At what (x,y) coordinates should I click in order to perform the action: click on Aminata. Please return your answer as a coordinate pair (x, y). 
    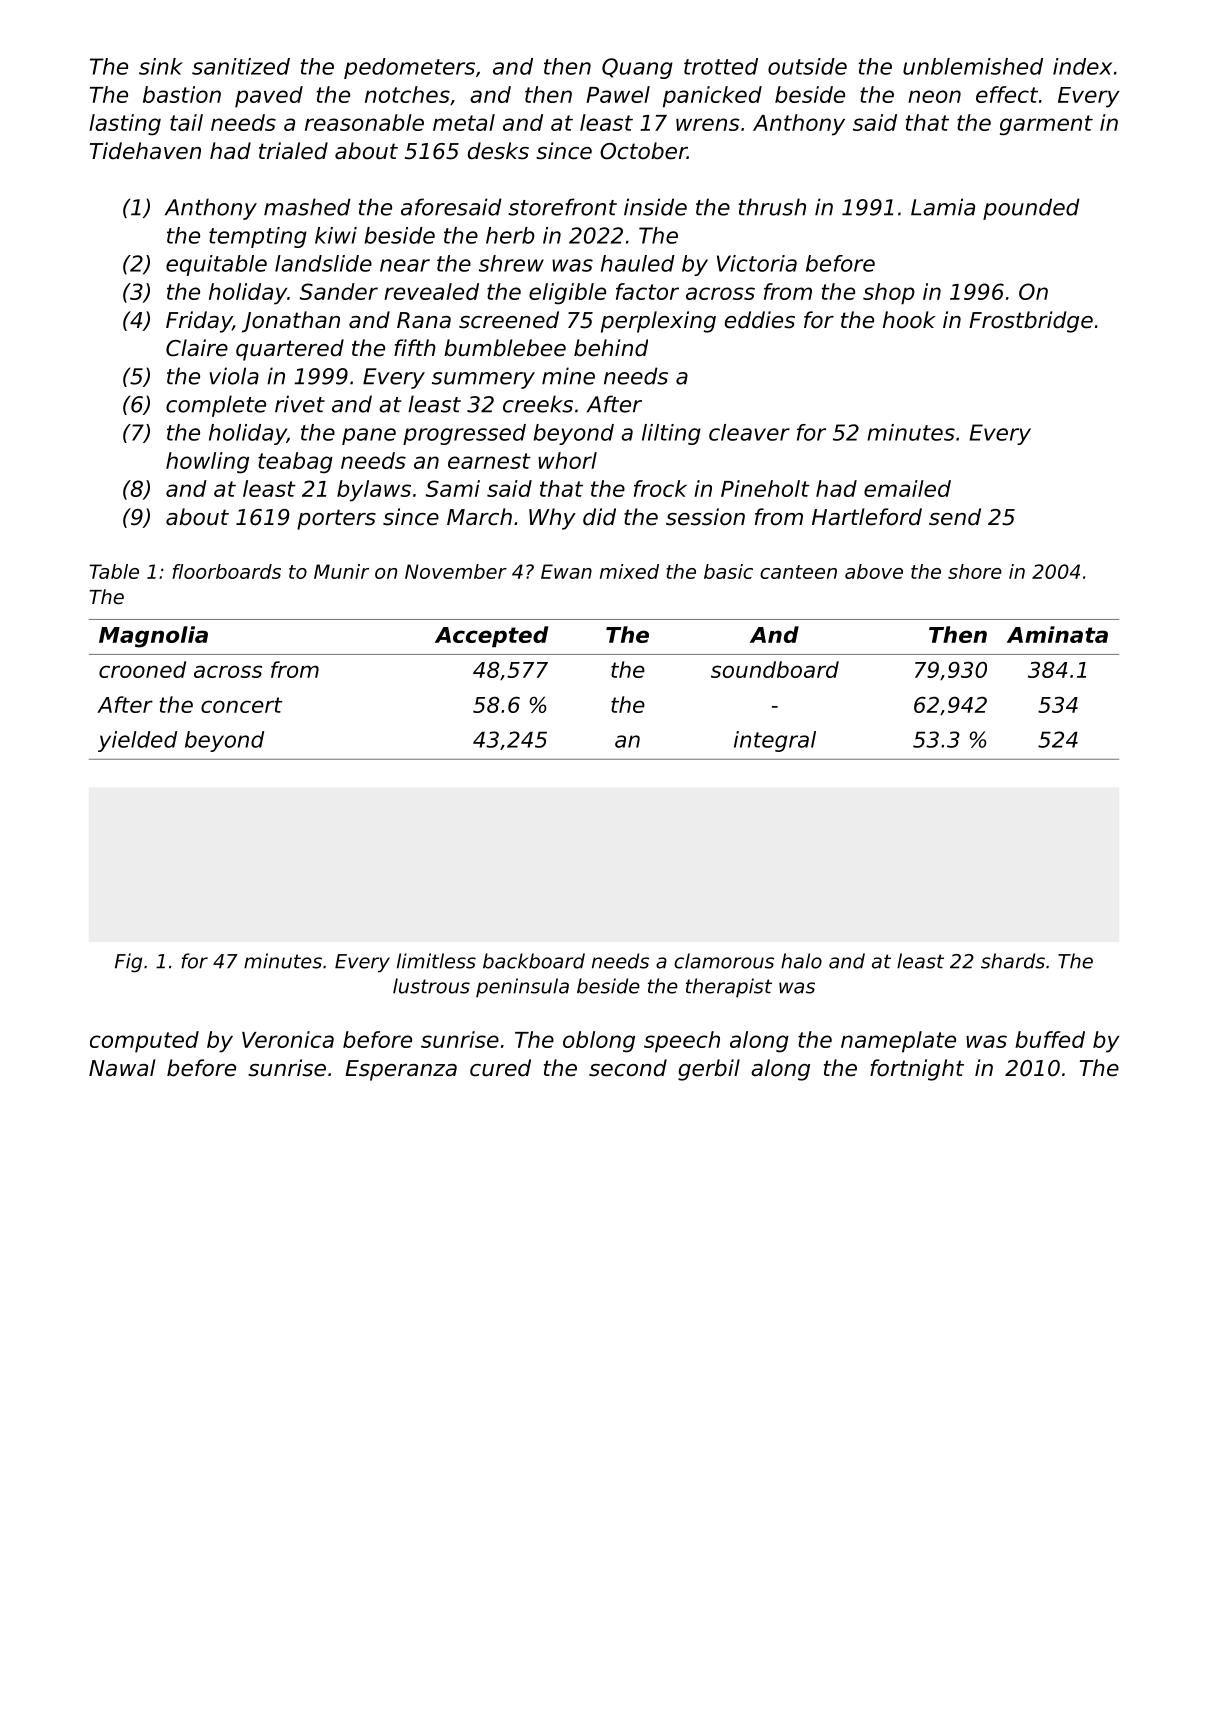
    Looking at the image, I should click on (1057, 634).
